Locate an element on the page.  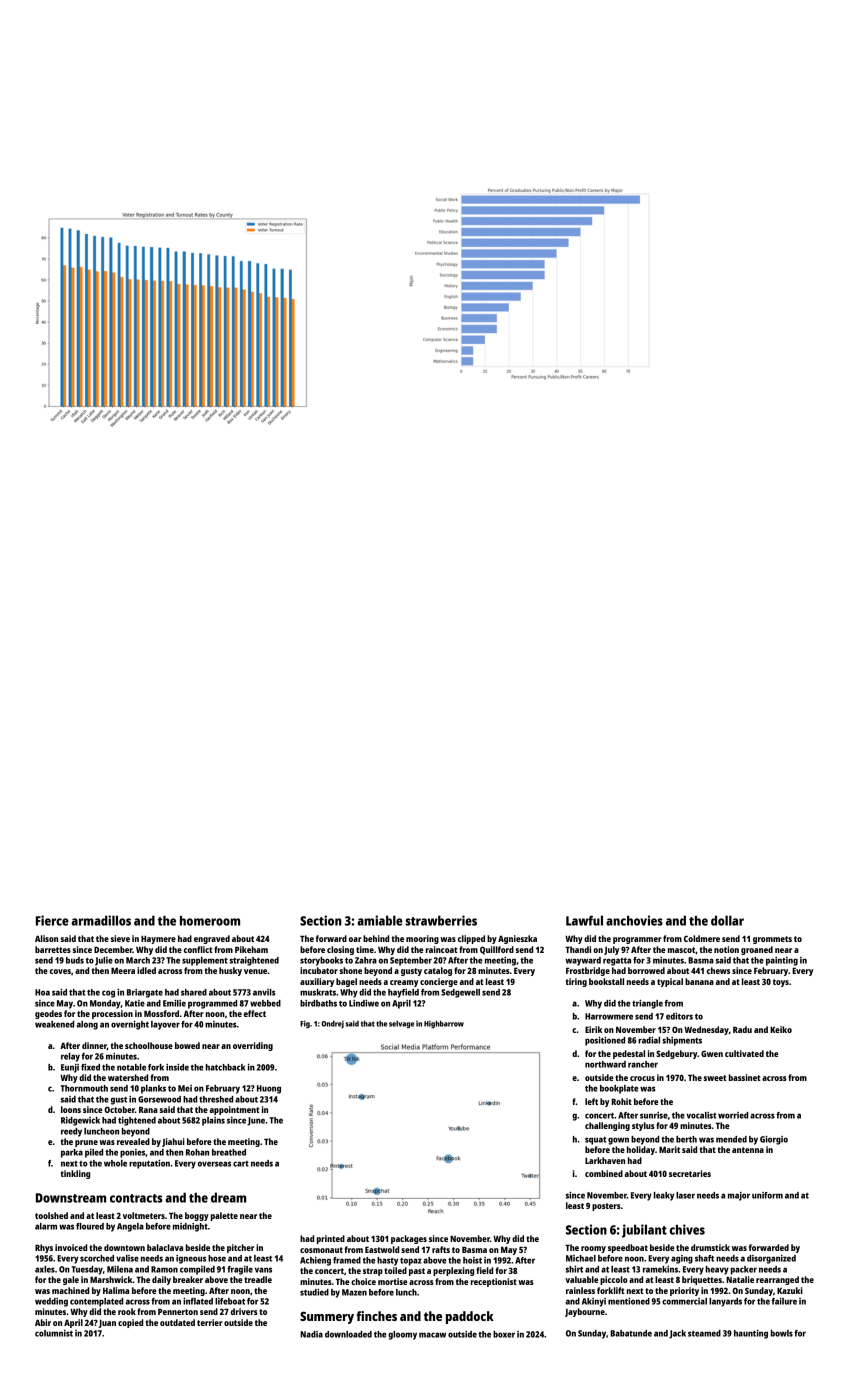
engraved is located at coordinates (212, 939).
